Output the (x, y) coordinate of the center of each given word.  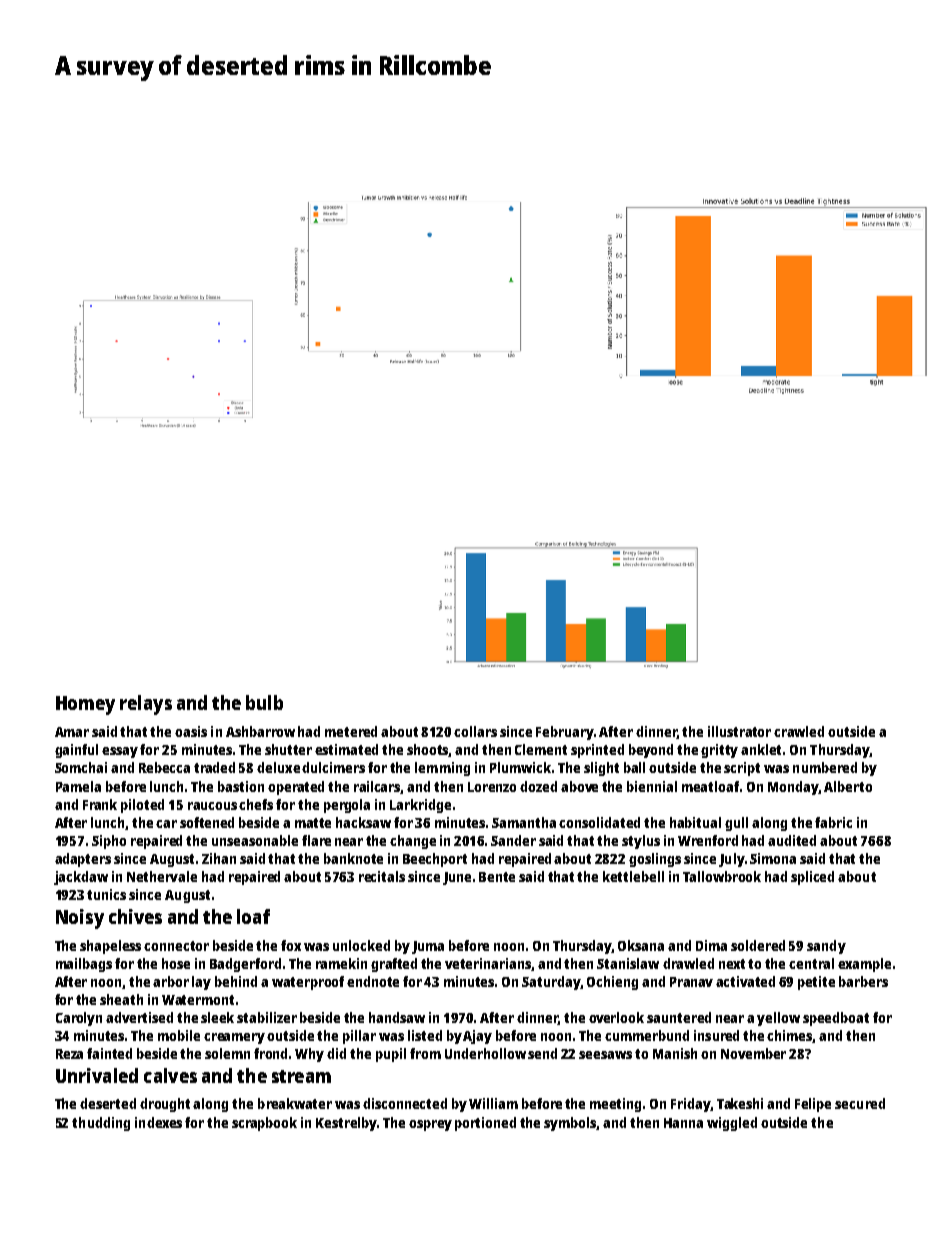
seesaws (605, 1055)
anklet (761, 749)
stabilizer (267, 1017)
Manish (675, 1053)
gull (736, 824)
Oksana (641, 945)
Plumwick (520, 767)
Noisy (80, 919)
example (864, 965)
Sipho (109, 842)
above (579, 786)
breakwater (295, 1103)
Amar (72, 732)
